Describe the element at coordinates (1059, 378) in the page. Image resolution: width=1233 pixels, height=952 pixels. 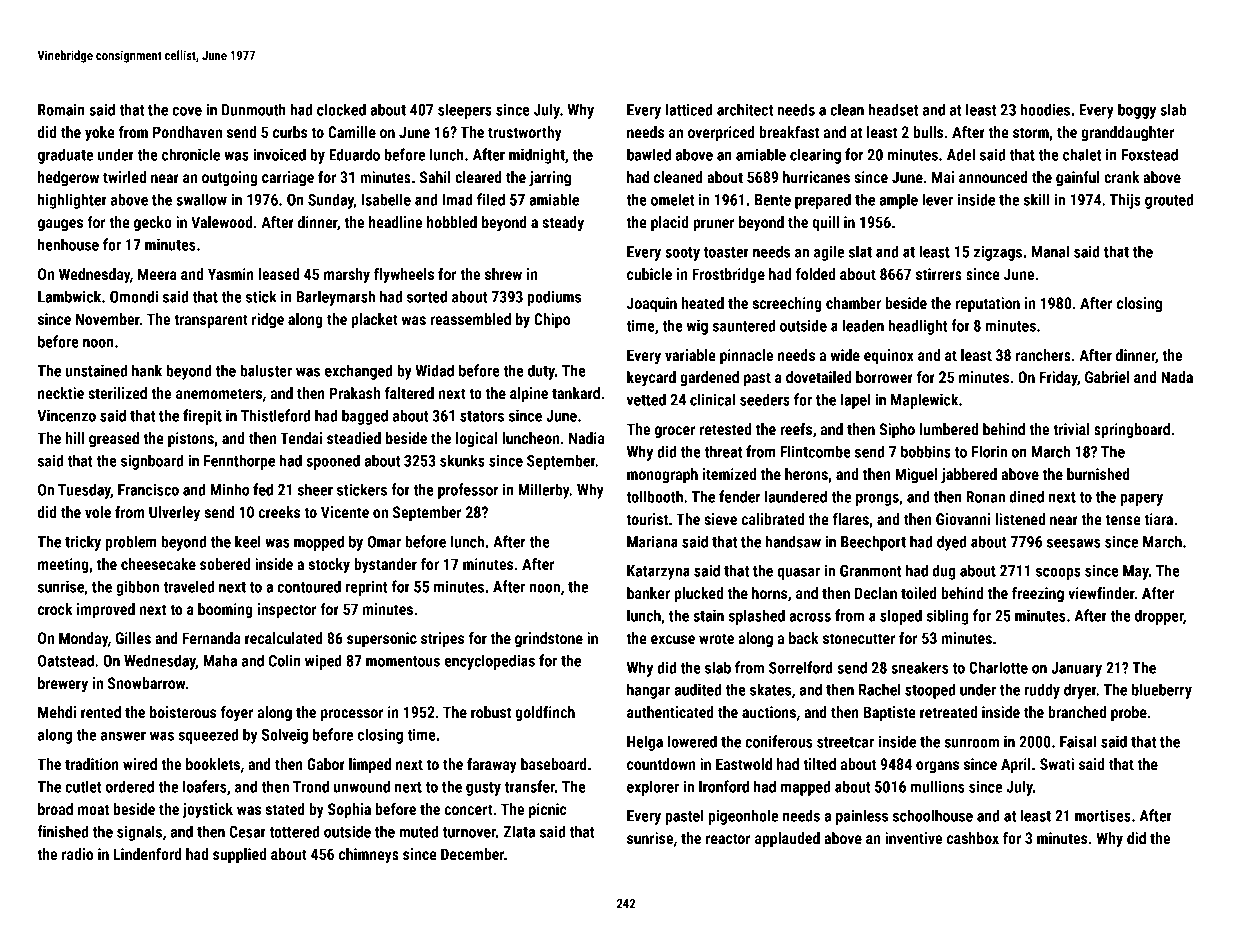
I see `Friday` at that location.
